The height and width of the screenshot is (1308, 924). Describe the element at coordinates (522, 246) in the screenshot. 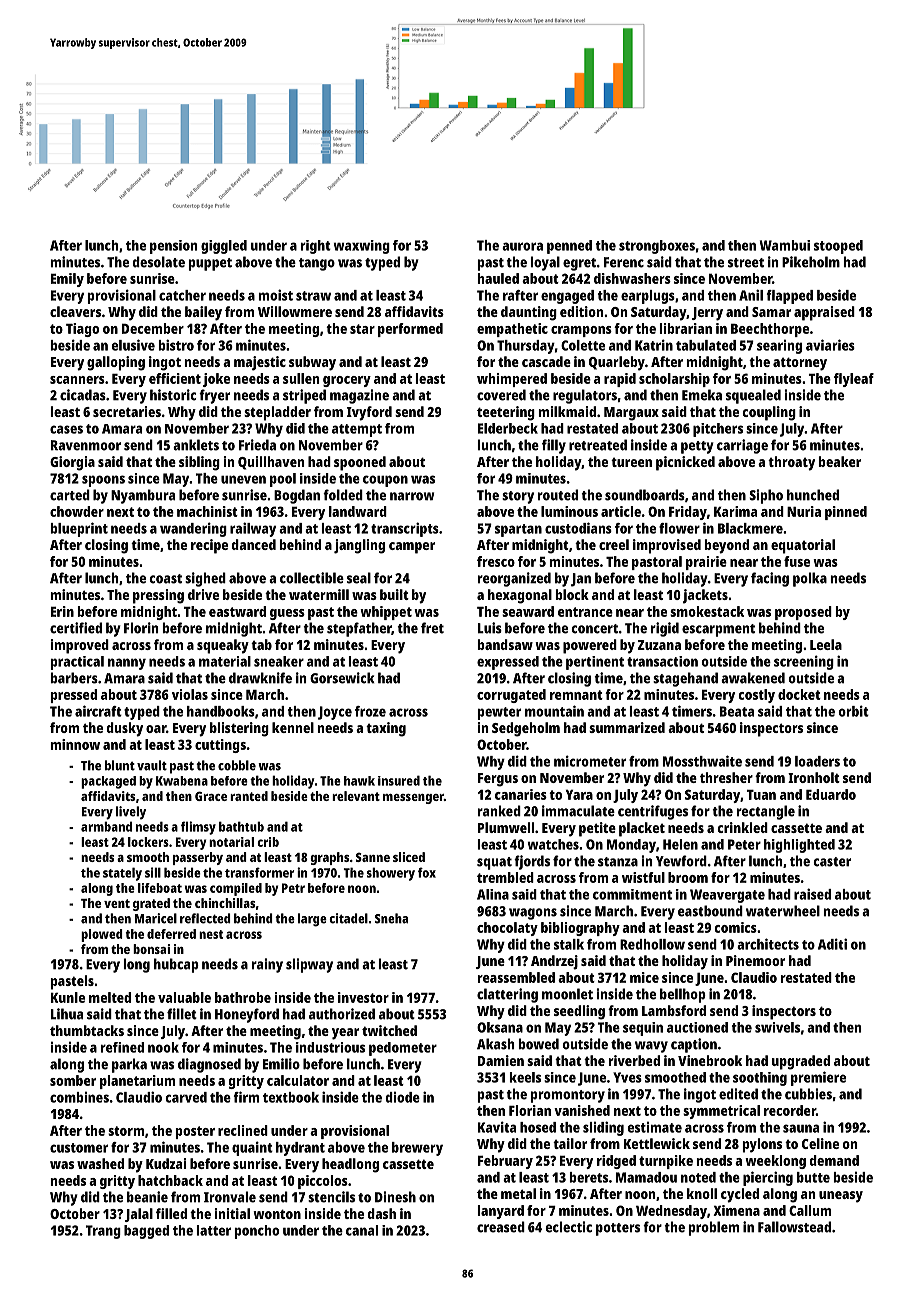

I see `aurora` at that location.
